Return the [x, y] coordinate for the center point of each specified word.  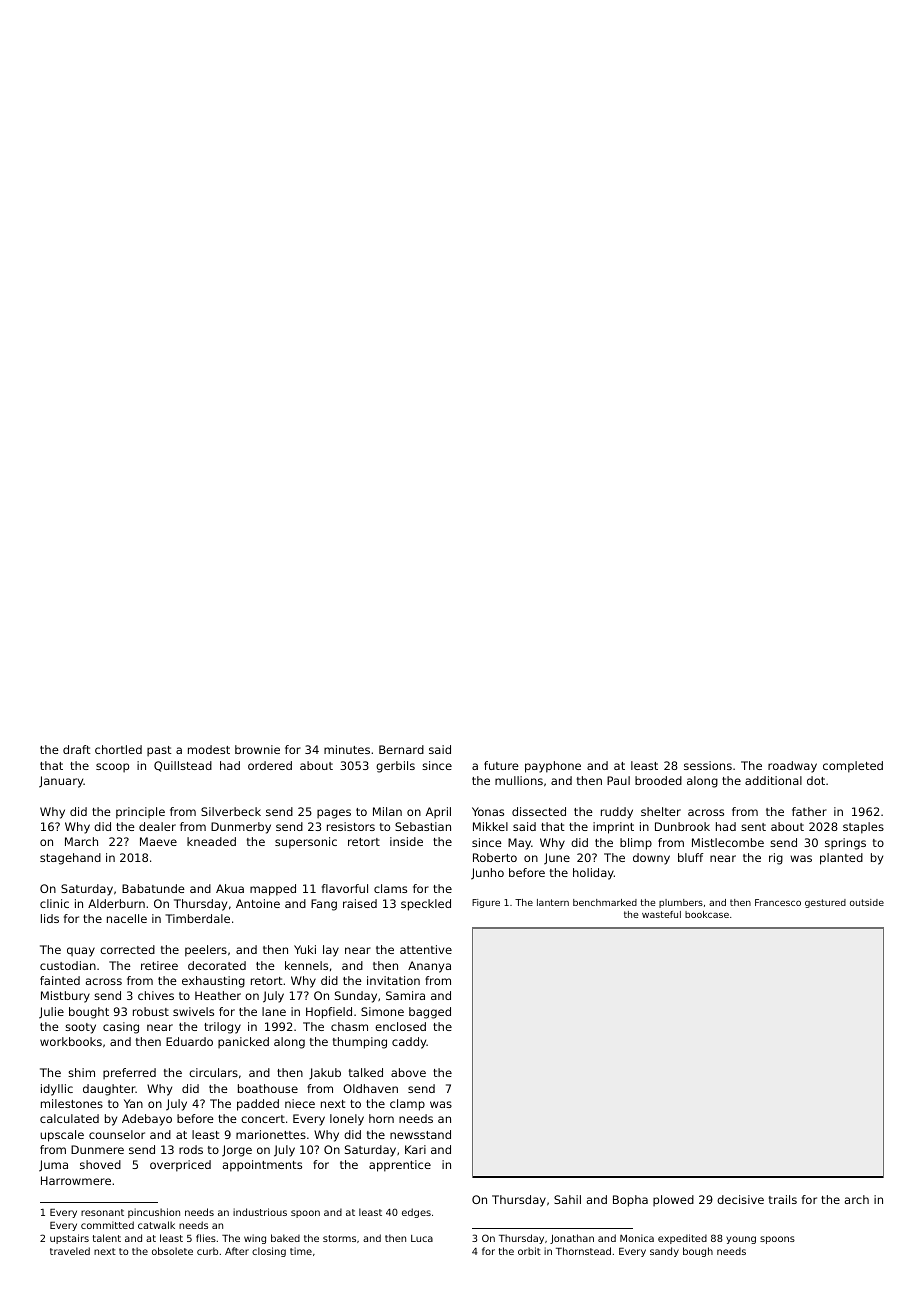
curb [207, 1251]
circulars [213, 1072]
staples [863, 828]
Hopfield [329, 1013]
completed [853, 767]
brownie [257, 749]
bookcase [707, 914]
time [301, 1251]
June [557, 859]
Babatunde [153, 888]
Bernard [401, 749]
